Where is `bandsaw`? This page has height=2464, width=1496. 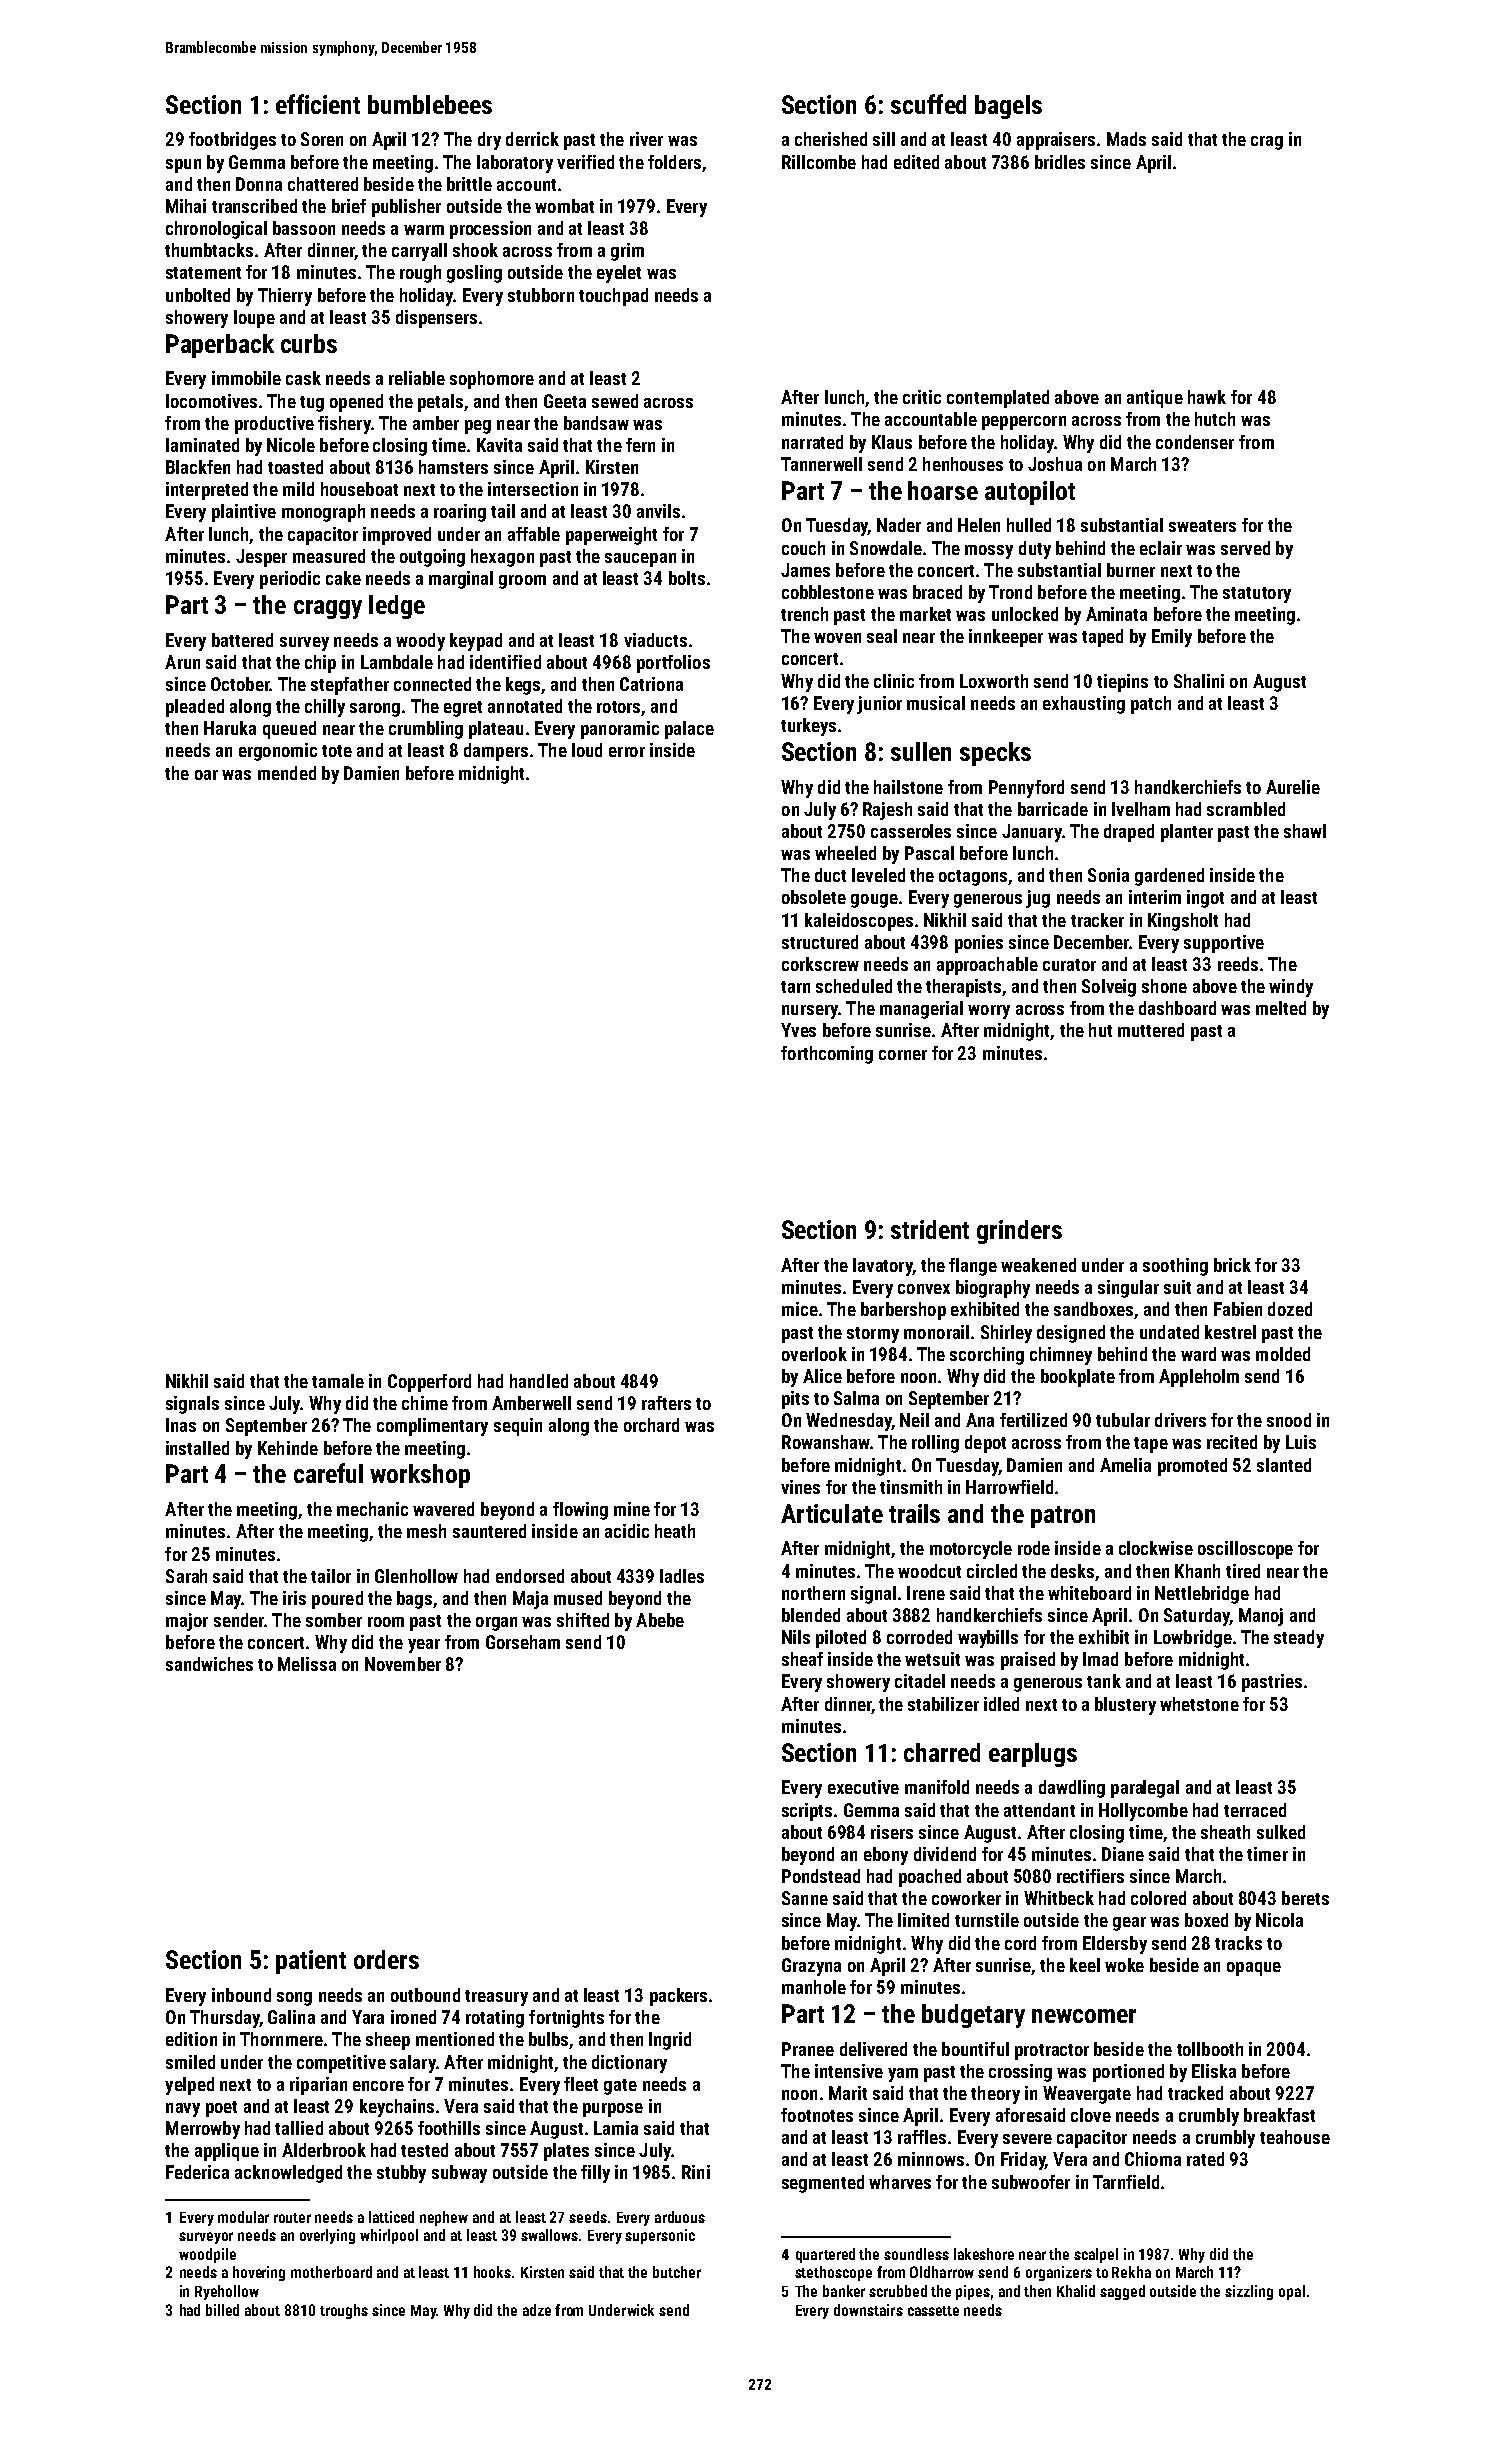
bandsaw is located at coordinates (596, 423).
